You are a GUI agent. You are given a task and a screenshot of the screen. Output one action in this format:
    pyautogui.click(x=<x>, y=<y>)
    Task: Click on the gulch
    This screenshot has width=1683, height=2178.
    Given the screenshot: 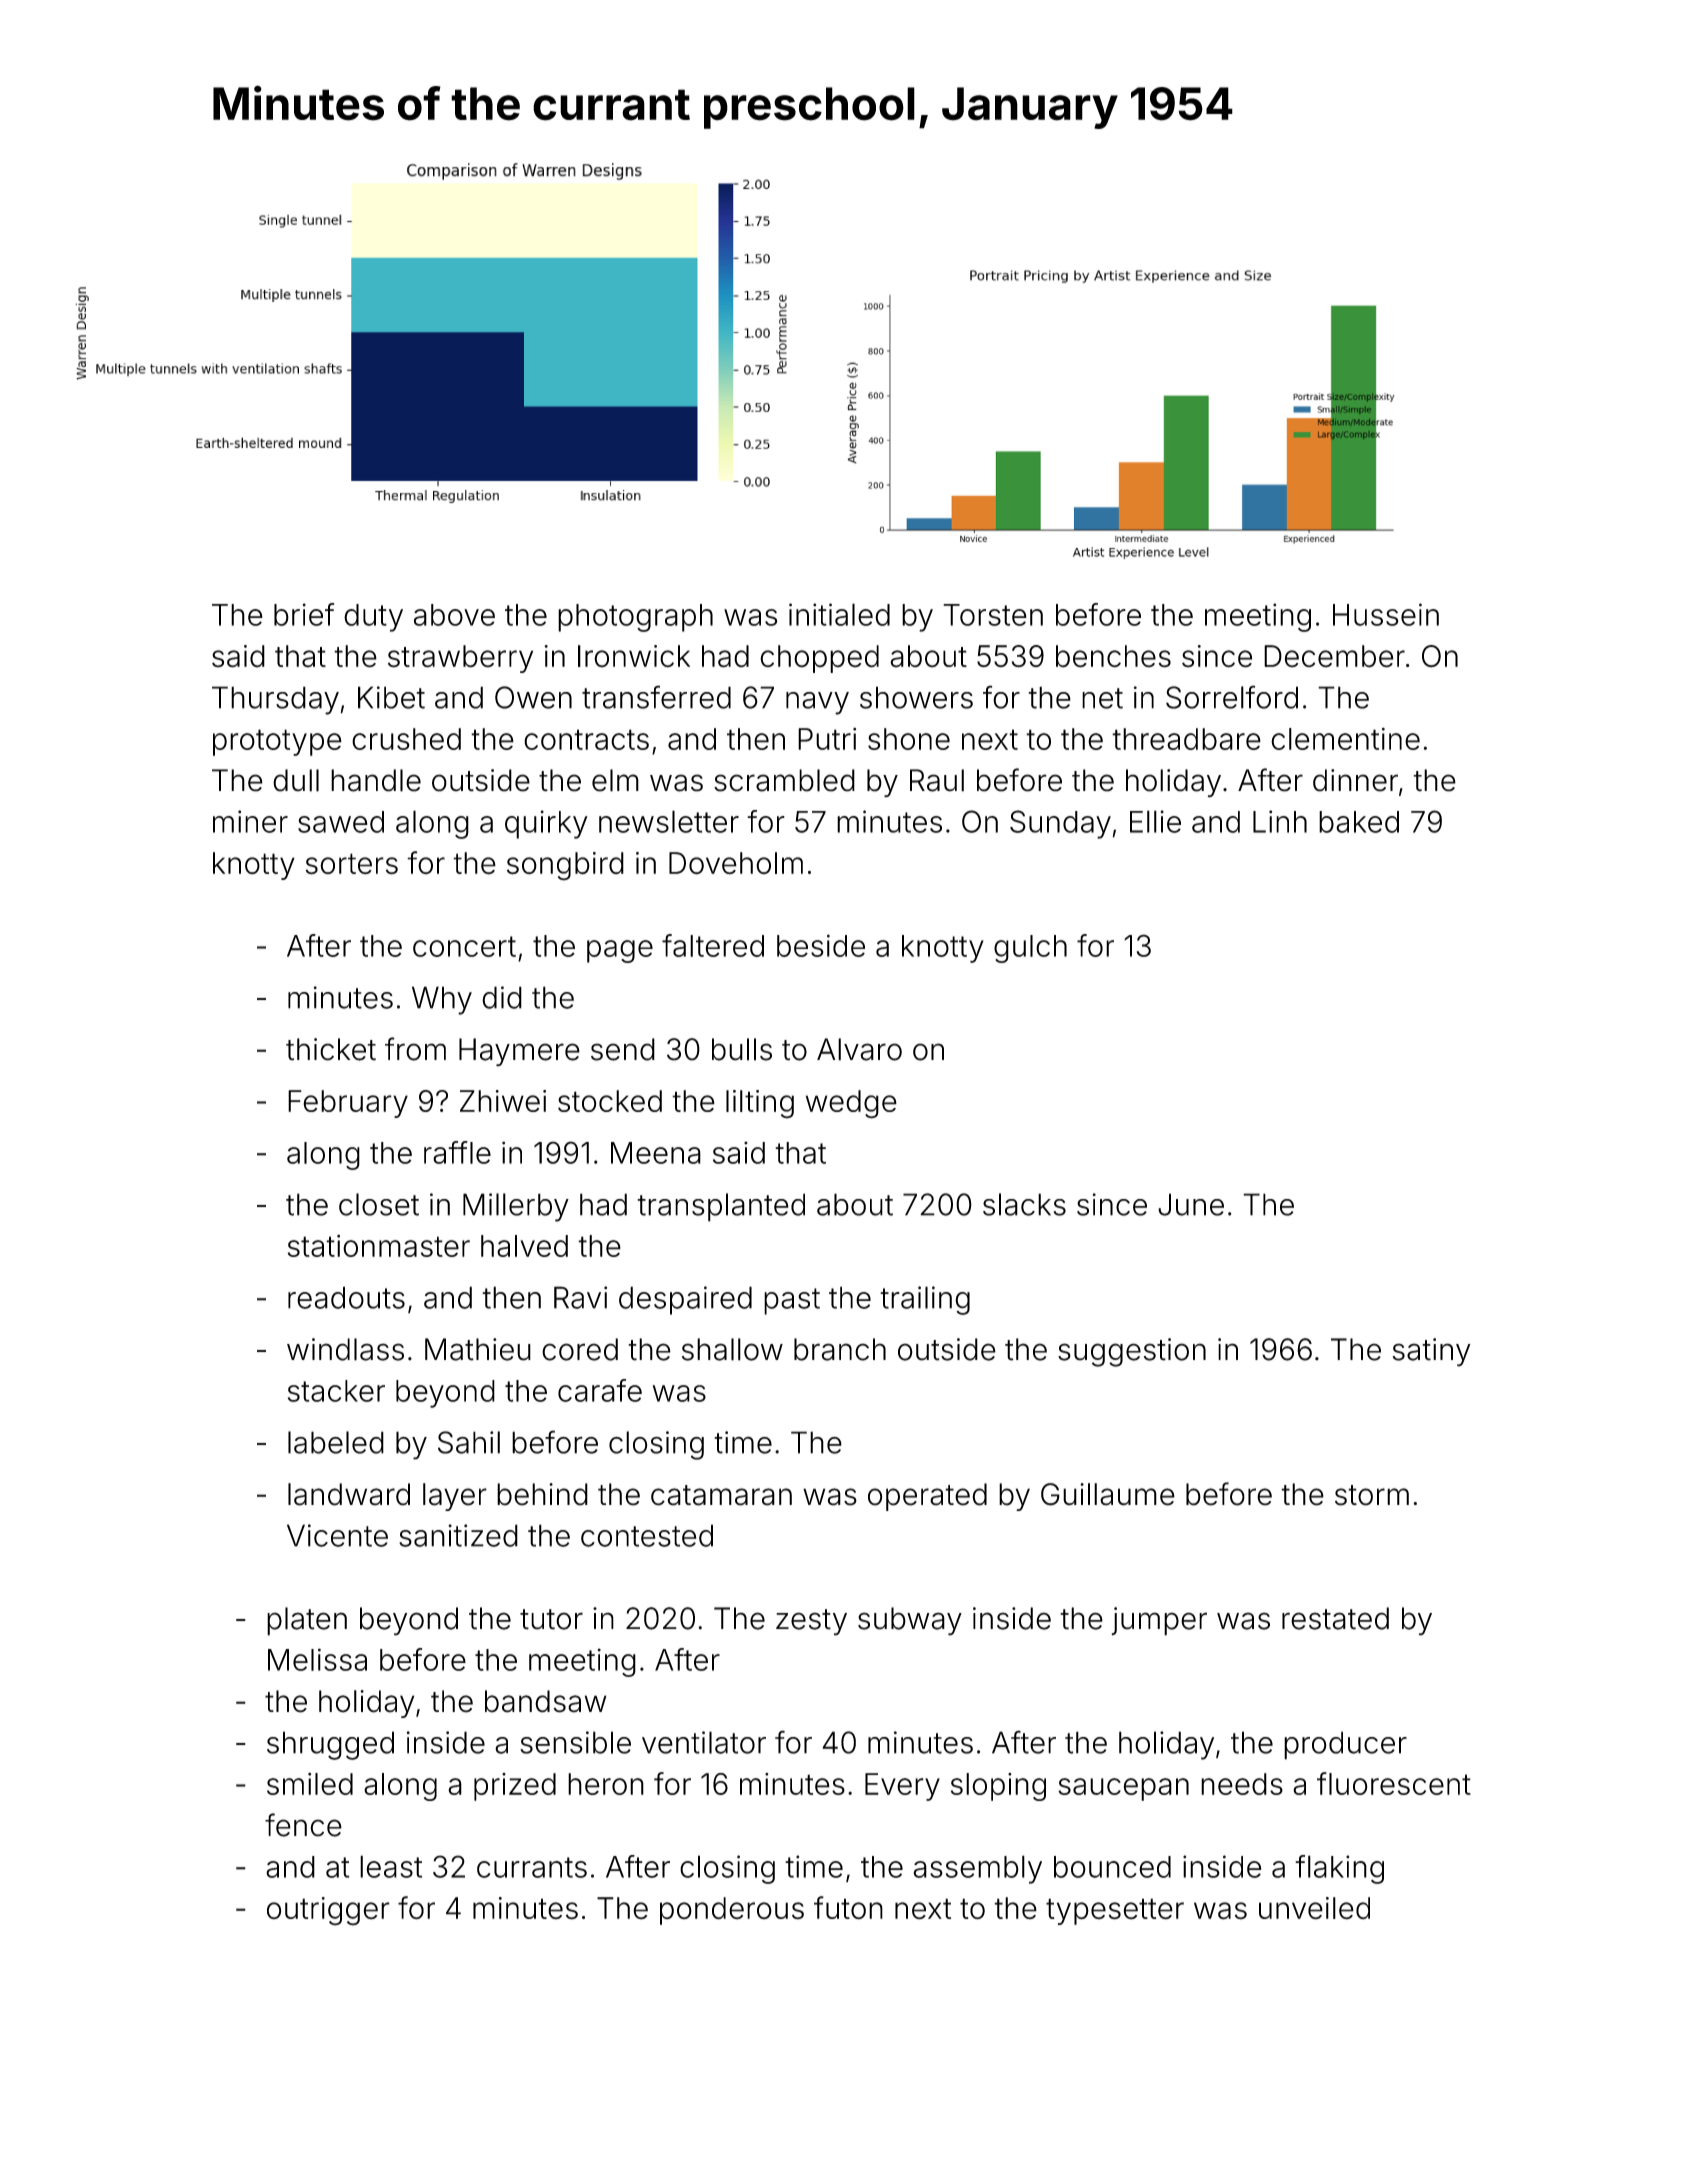 What is the action you would take?
    pyautogui.click(x=1030, y=949)
